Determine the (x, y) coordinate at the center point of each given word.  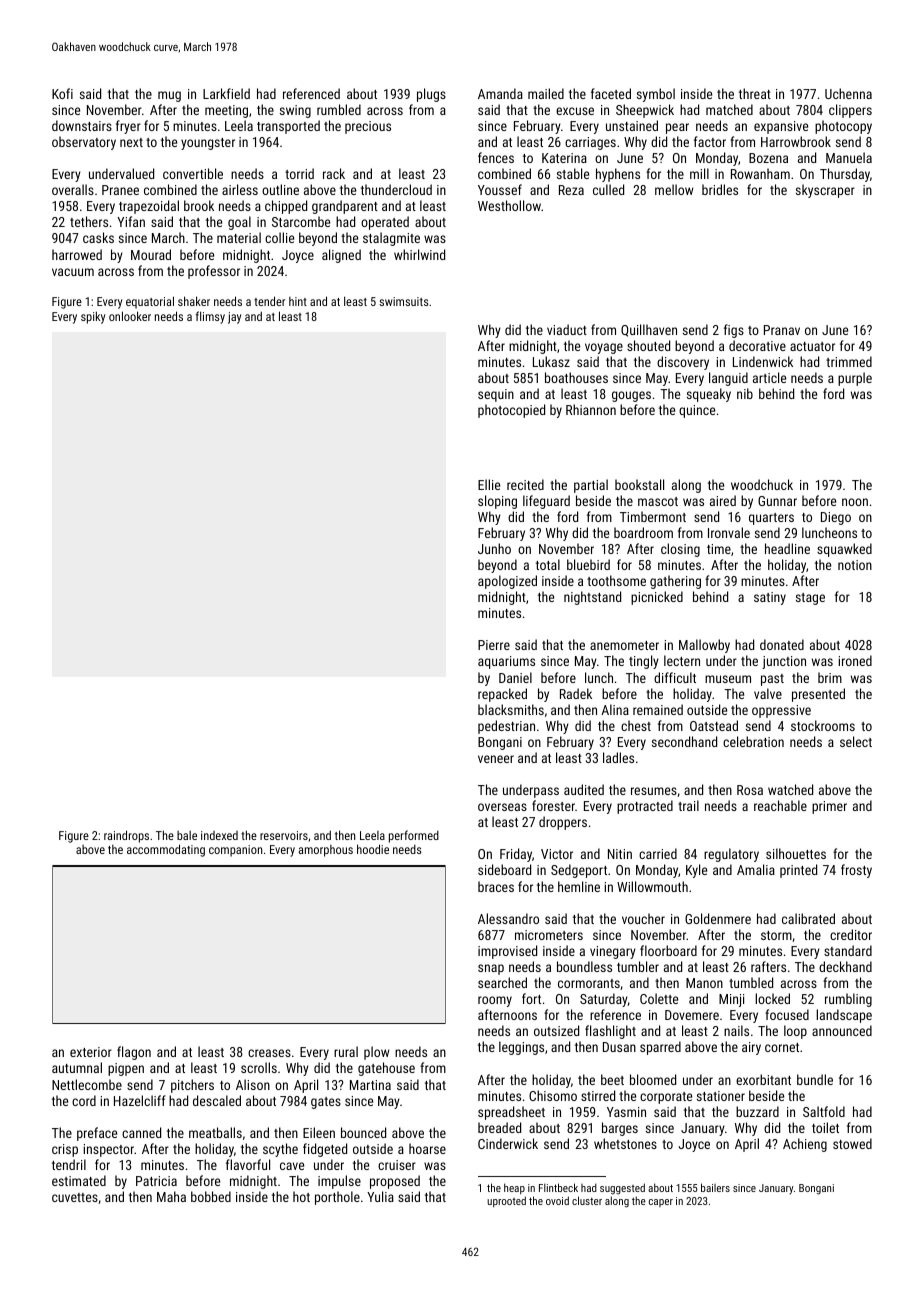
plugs (431, 95)
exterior (91, 1052)
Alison (253, 1084)
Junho (494, 548)
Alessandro (508, 918)
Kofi (62, 93)
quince (697, 411)
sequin (496, 395)
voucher (643, 918)
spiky (93, 317)
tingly (644, 662)
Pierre (494, 645)
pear (677, 128)
